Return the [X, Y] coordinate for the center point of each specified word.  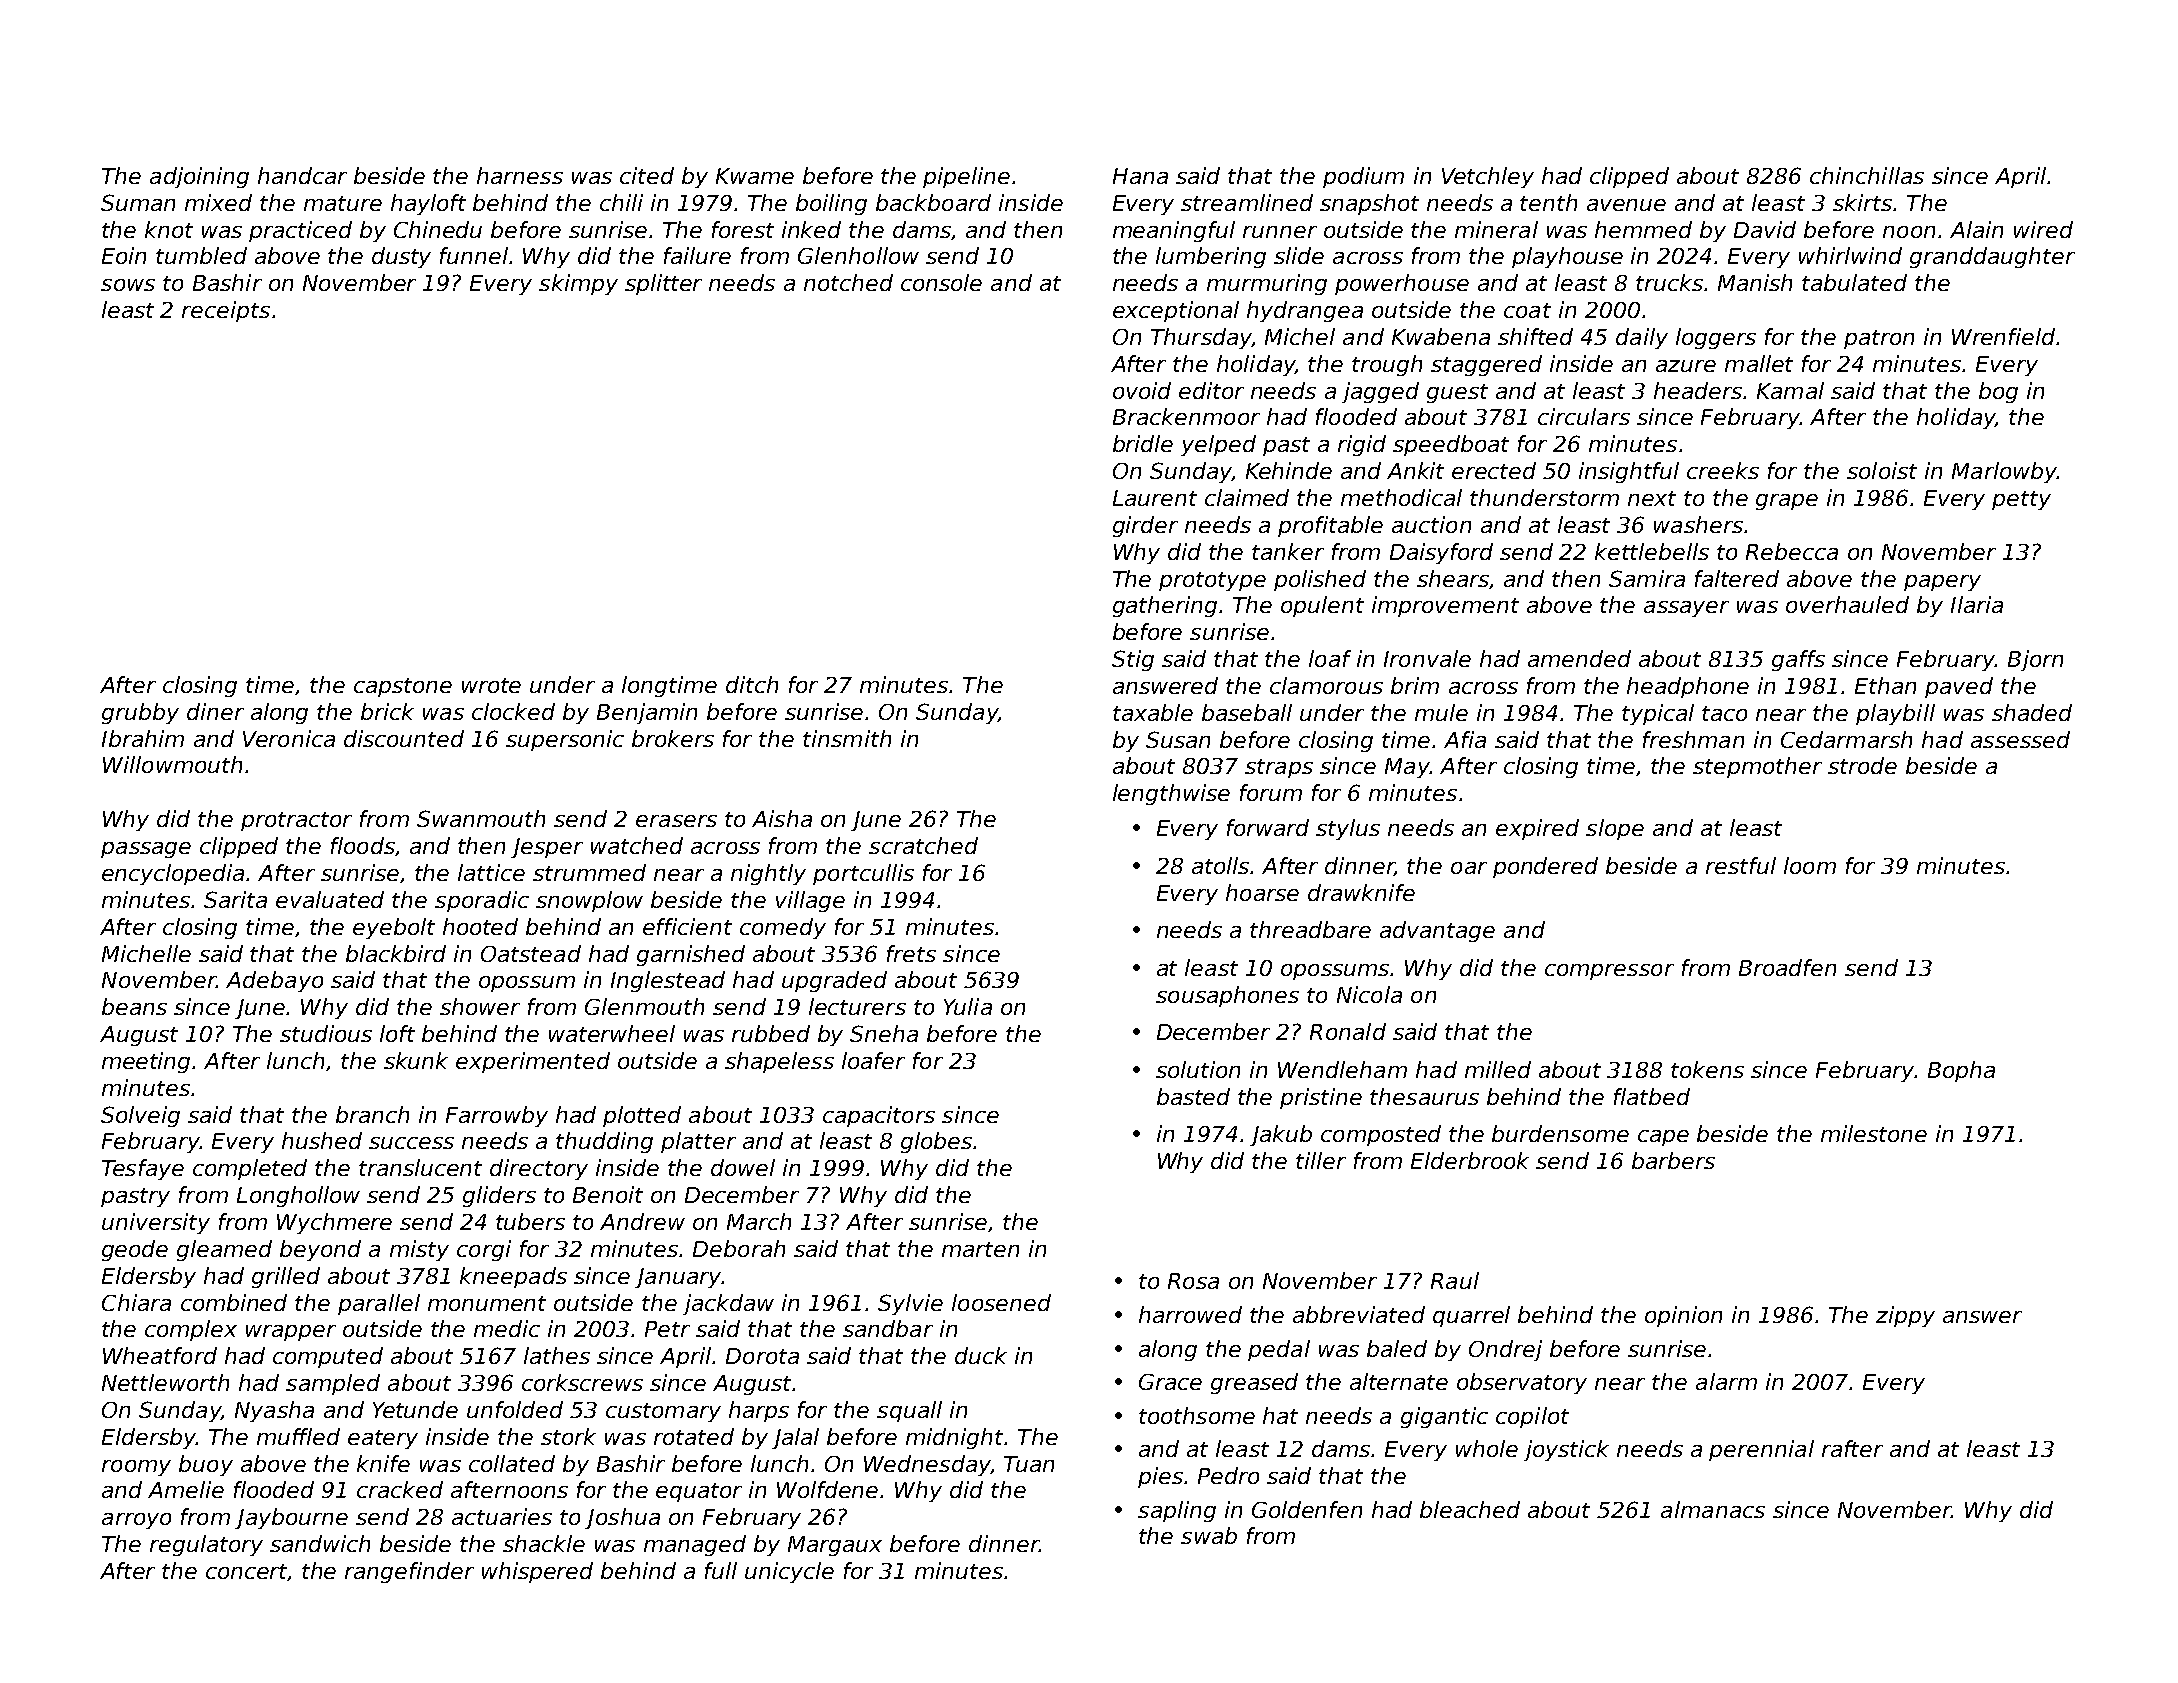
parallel [379, 1304]
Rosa [1193, 1281]
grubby [140, 713]
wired [2043, 229]
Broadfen [1787, 967]
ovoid [1142, 390]
